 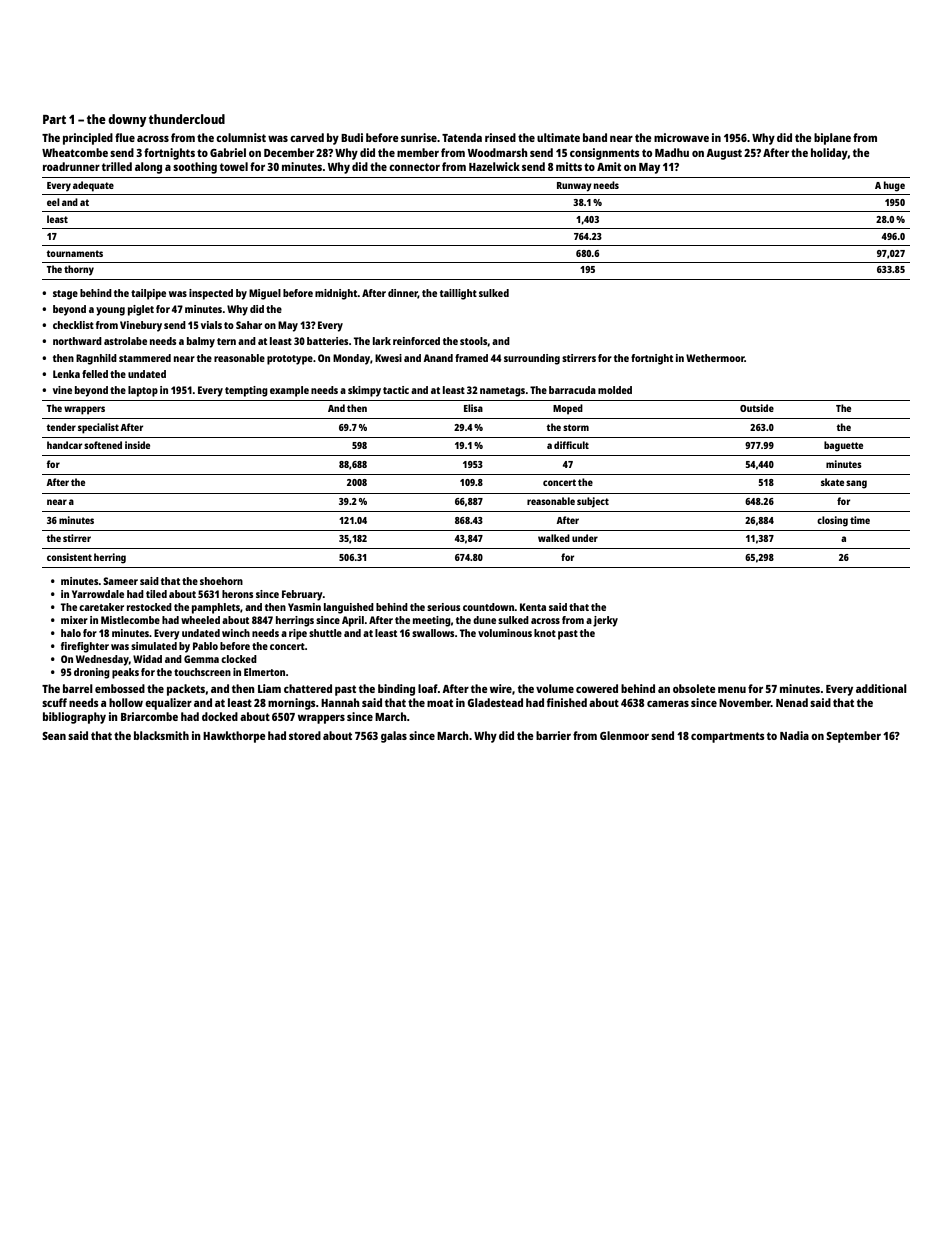 What do you see at coordinates (168, 704) in the screenshot?
I see `equalizer` at bounding box center [168, 704].
